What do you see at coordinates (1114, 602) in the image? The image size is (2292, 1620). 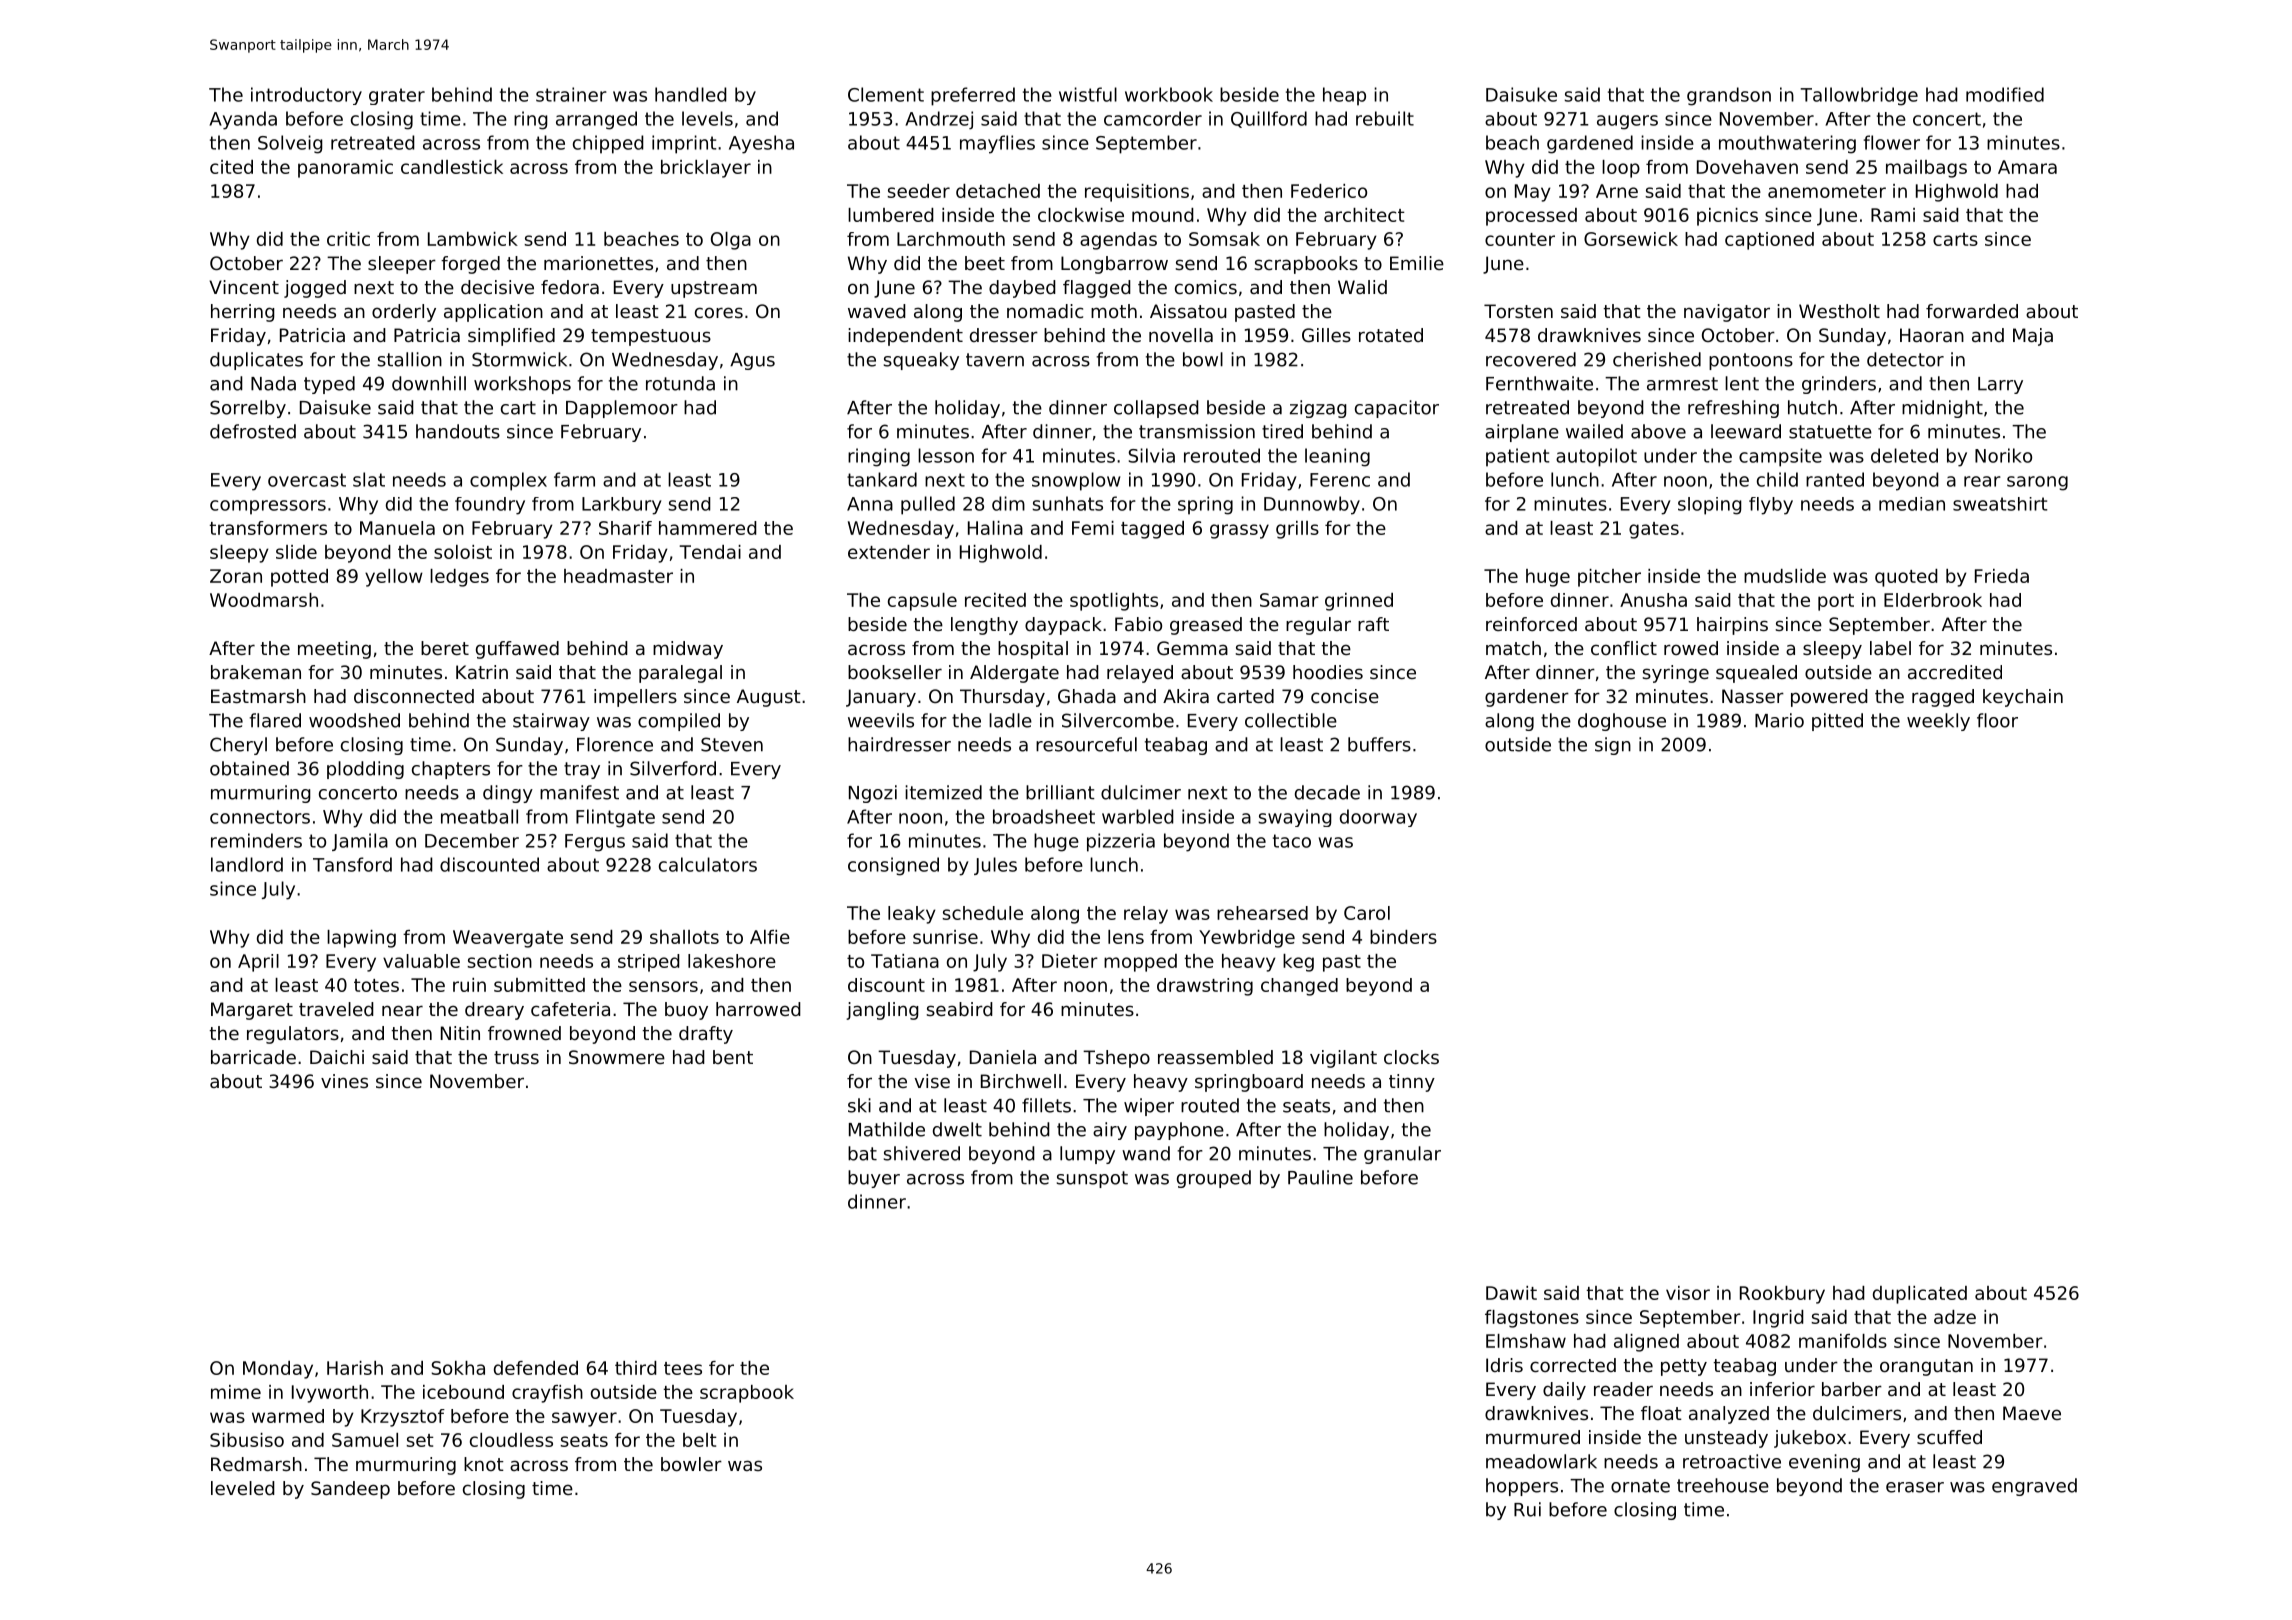 I see `spotlights` at bounding box center [1114, 602].
